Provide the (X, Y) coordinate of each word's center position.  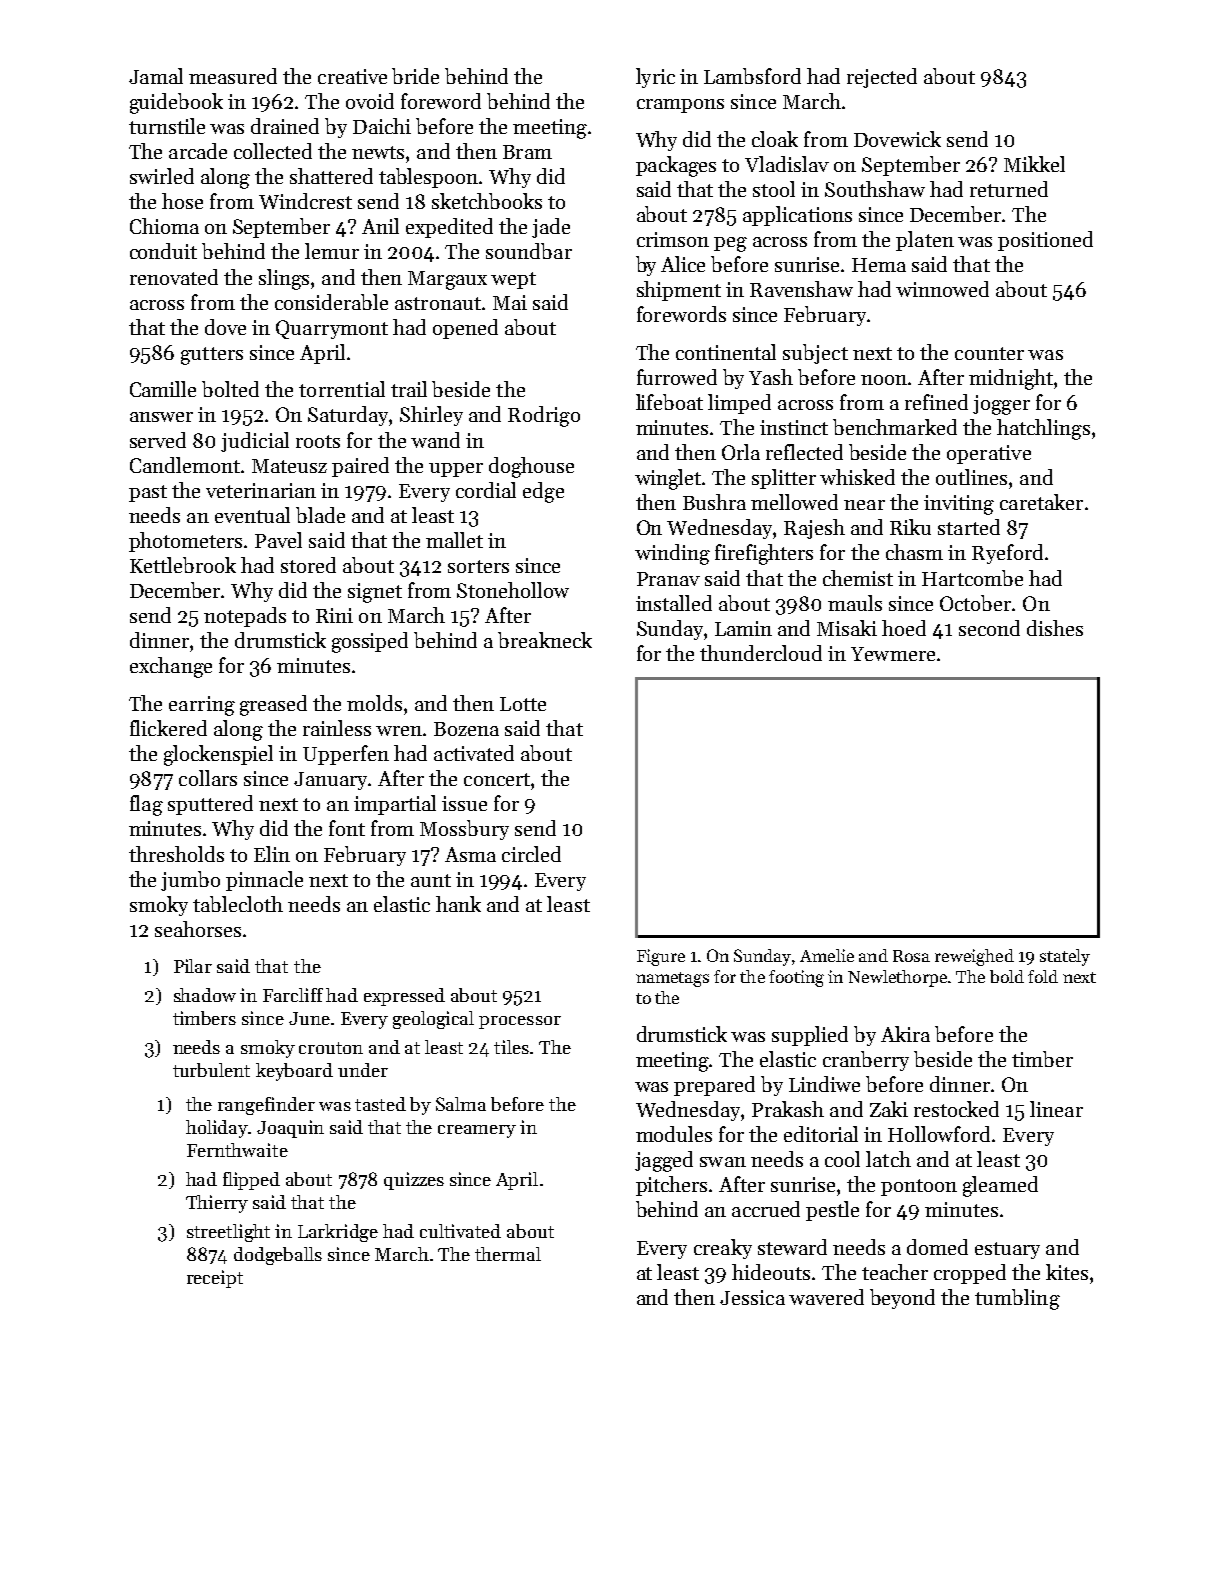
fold (1043, 976)
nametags (672, 979)
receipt (215, 1279)
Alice (683, 264)
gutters (212, 356)
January (331, 781)
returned (1009, 189)
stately (1065, 957)
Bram (527, 152)
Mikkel (1034, 164)
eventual (252, 515)
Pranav (668, 579)
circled (531, 854)
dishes (1055, 628)
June (309, 1018)
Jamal (156, 76)
